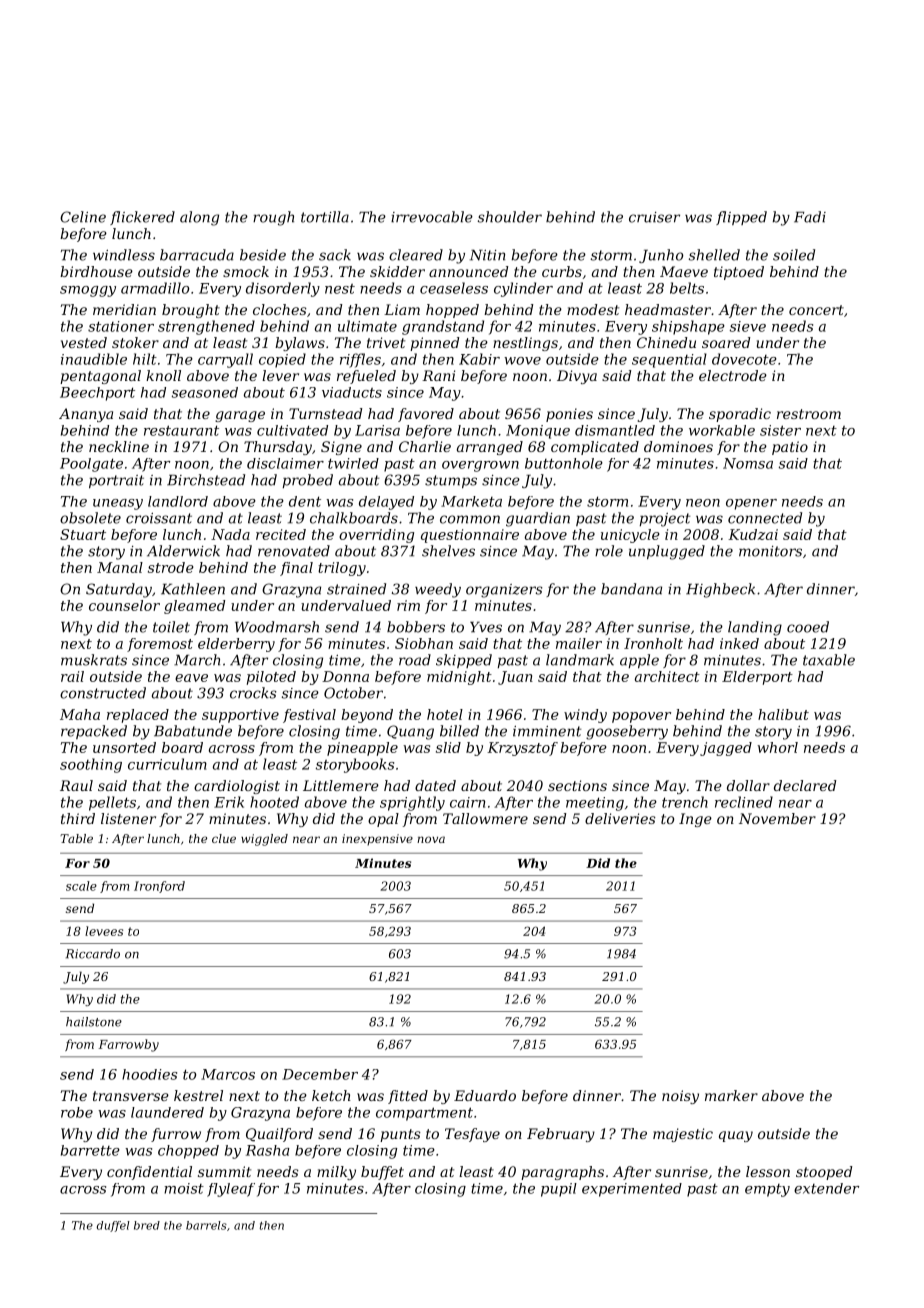 This document has height=1308, width=924. Describe the element at coordinates (159, 887) in the document. I see `Ironford` at that location.
